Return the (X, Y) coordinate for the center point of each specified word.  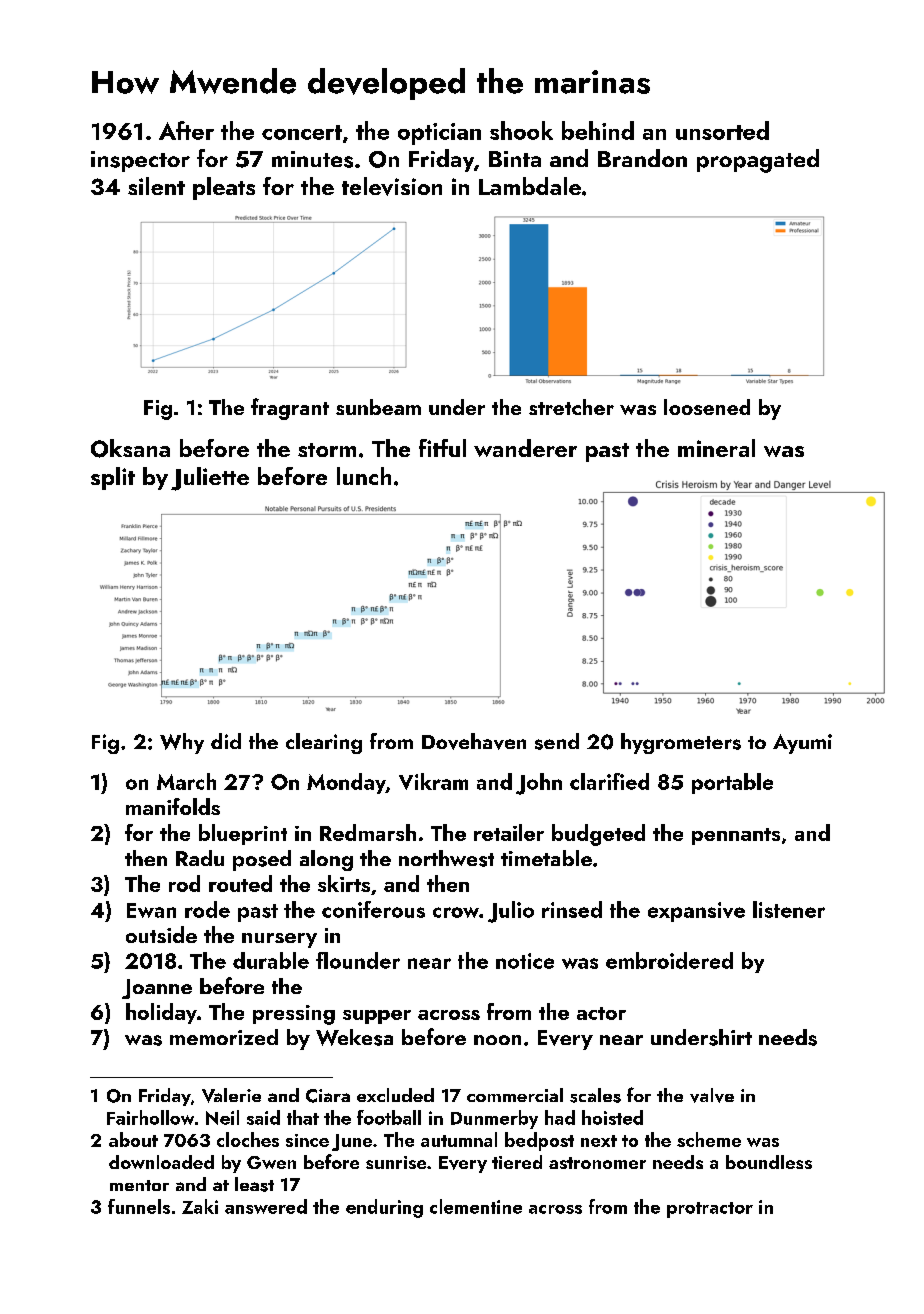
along (326, 860)
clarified (609, 781)
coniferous (373, 909)
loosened (707, 407)
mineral (716, 448)
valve (712, 1095)
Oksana (130, 448)
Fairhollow (150, 1117)
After (186, 130)
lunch (364, 476)
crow (456, 912)
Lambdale (530, 186)
